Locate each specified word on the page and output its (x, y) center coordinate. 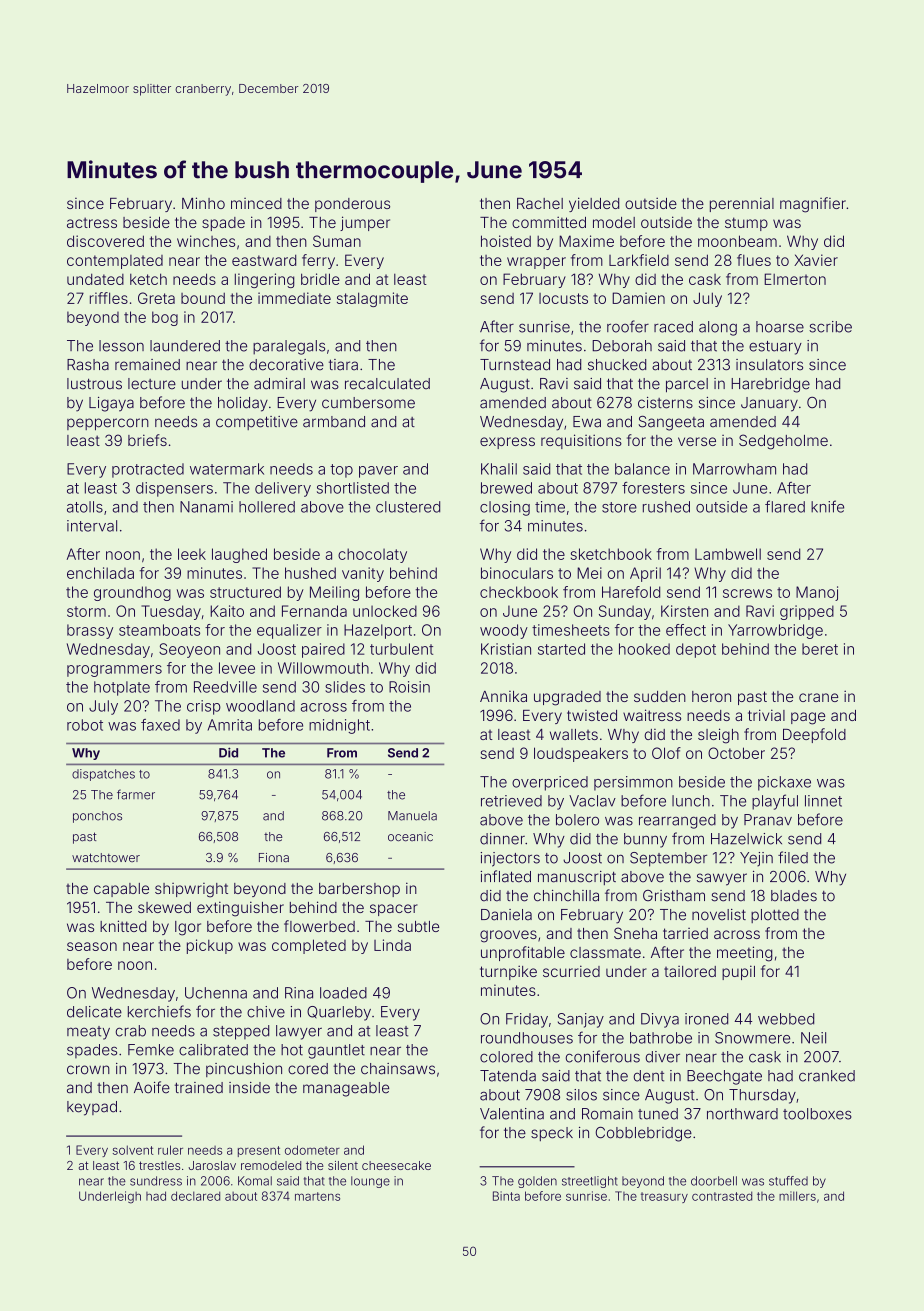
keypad (92, 1108)
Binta (506, 1196)
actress (92, 222)
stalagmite (372, 299)
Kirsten (684, 611)
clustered (408, 507)
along (718, 328)
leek (192, 554)
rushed (666, 507)
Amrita (230, 725)
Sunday (625, 612)
